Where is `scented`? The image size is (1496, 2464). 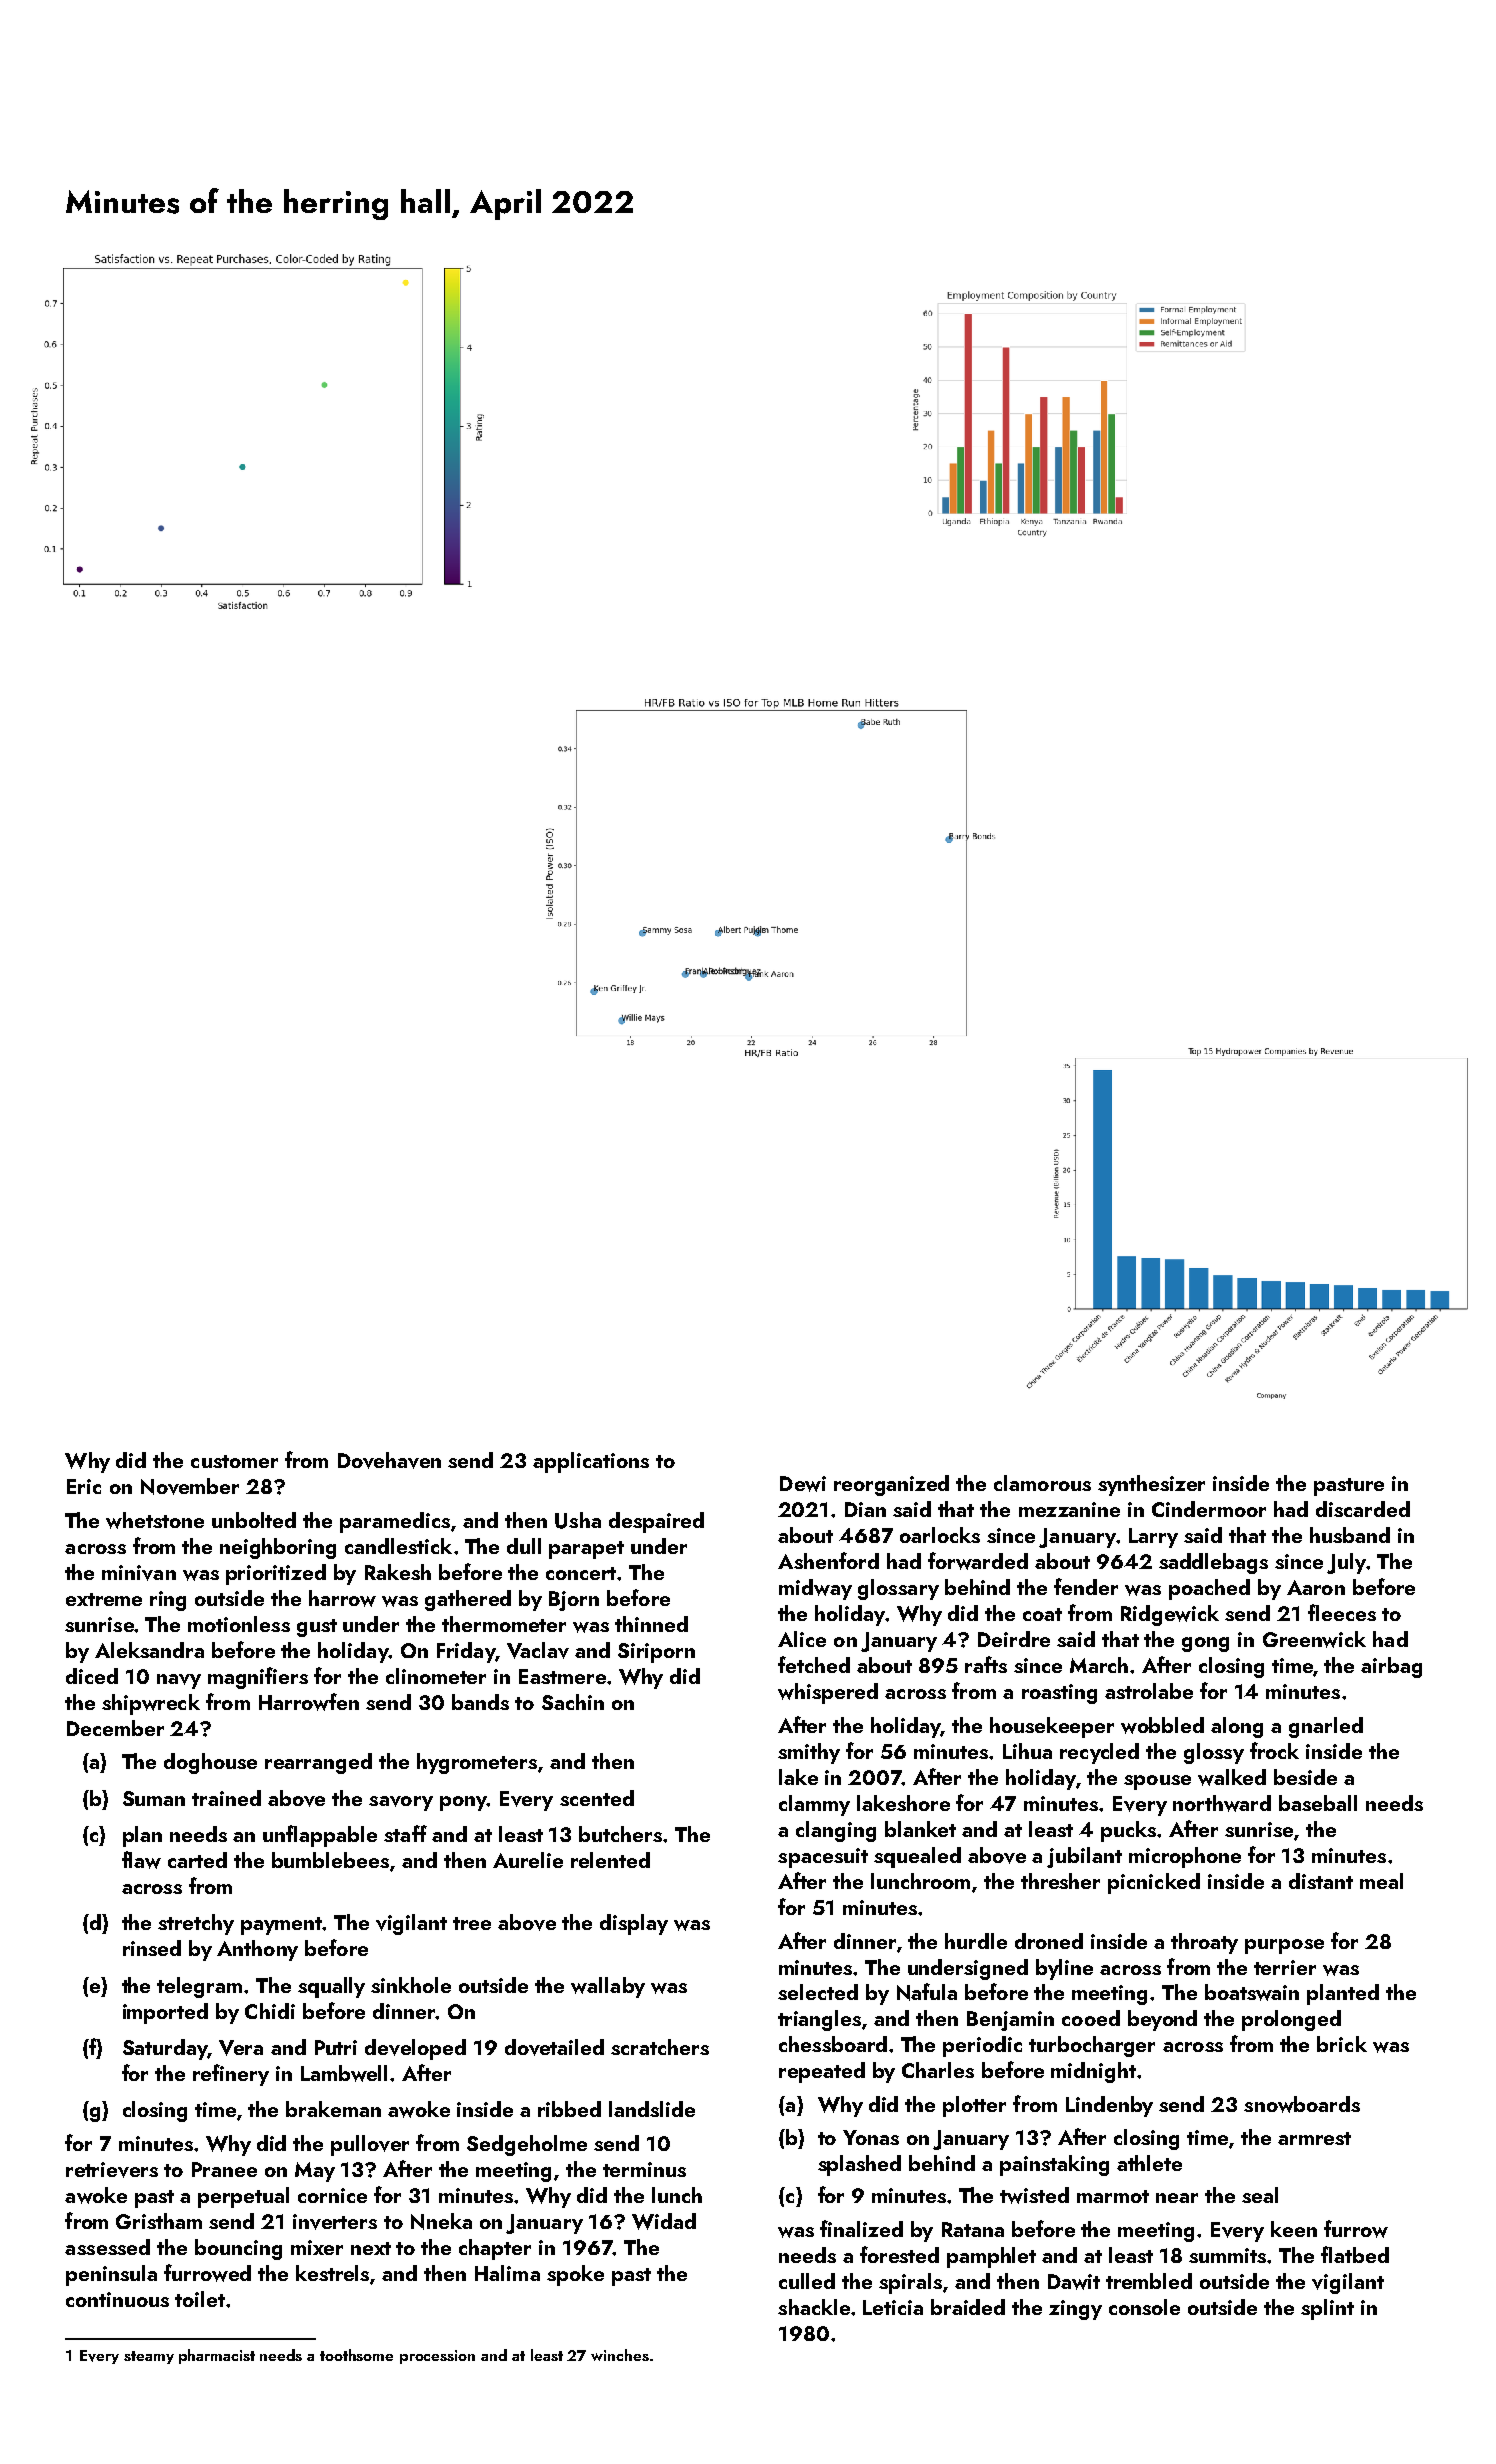
scented is located at coordinates (597, 1798).
